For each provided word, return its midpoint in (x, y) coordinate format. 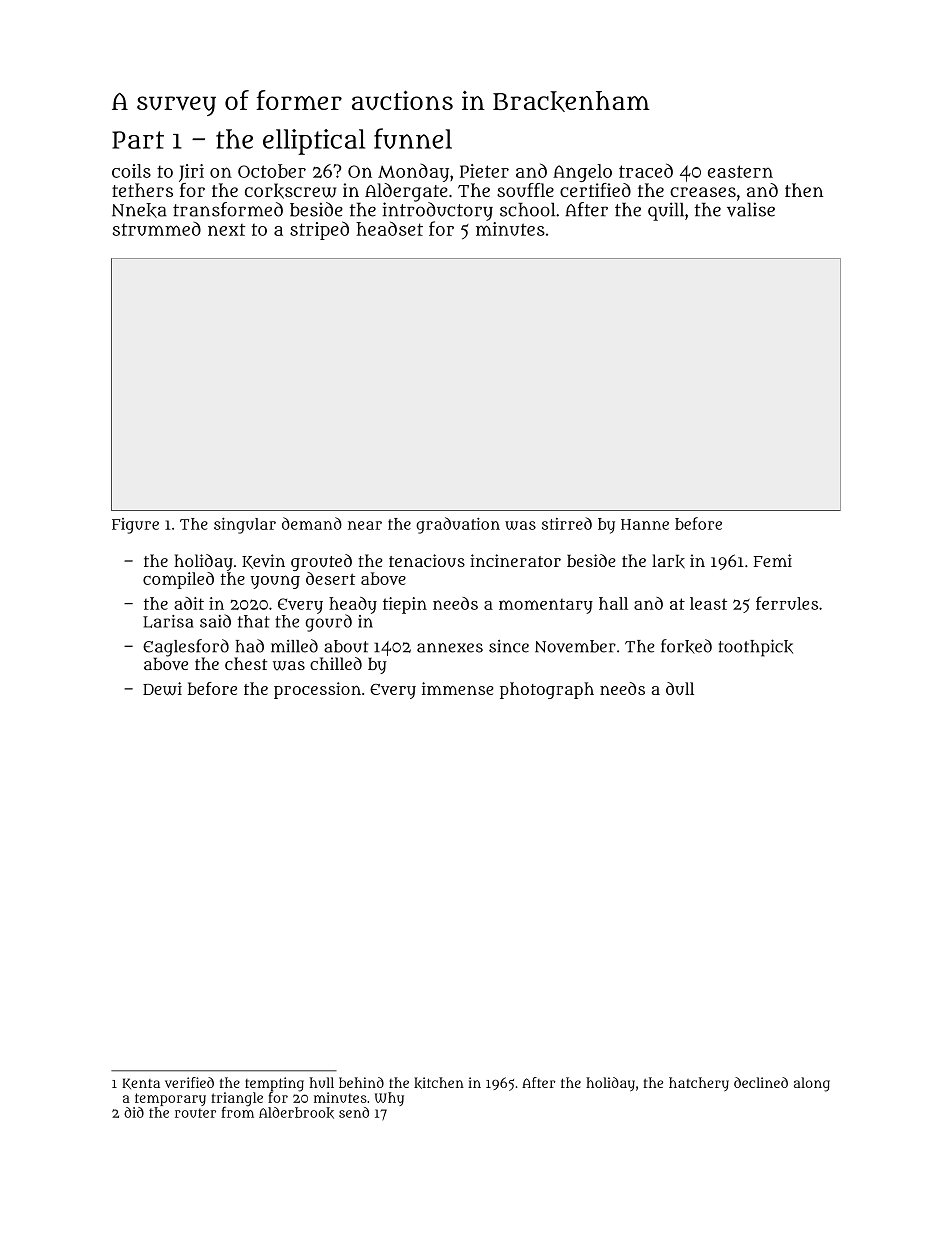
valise (751, 209)
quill (666, 211)
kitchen (439, 1083)
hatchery (699, 1084)
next (226, 230)
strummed (156, 229)
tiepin (405, 605)
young (275, 582)
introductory (438, 211)
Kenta (141, 1083)
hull (322, 1082)
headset (389, 228)
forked (686, 646)
